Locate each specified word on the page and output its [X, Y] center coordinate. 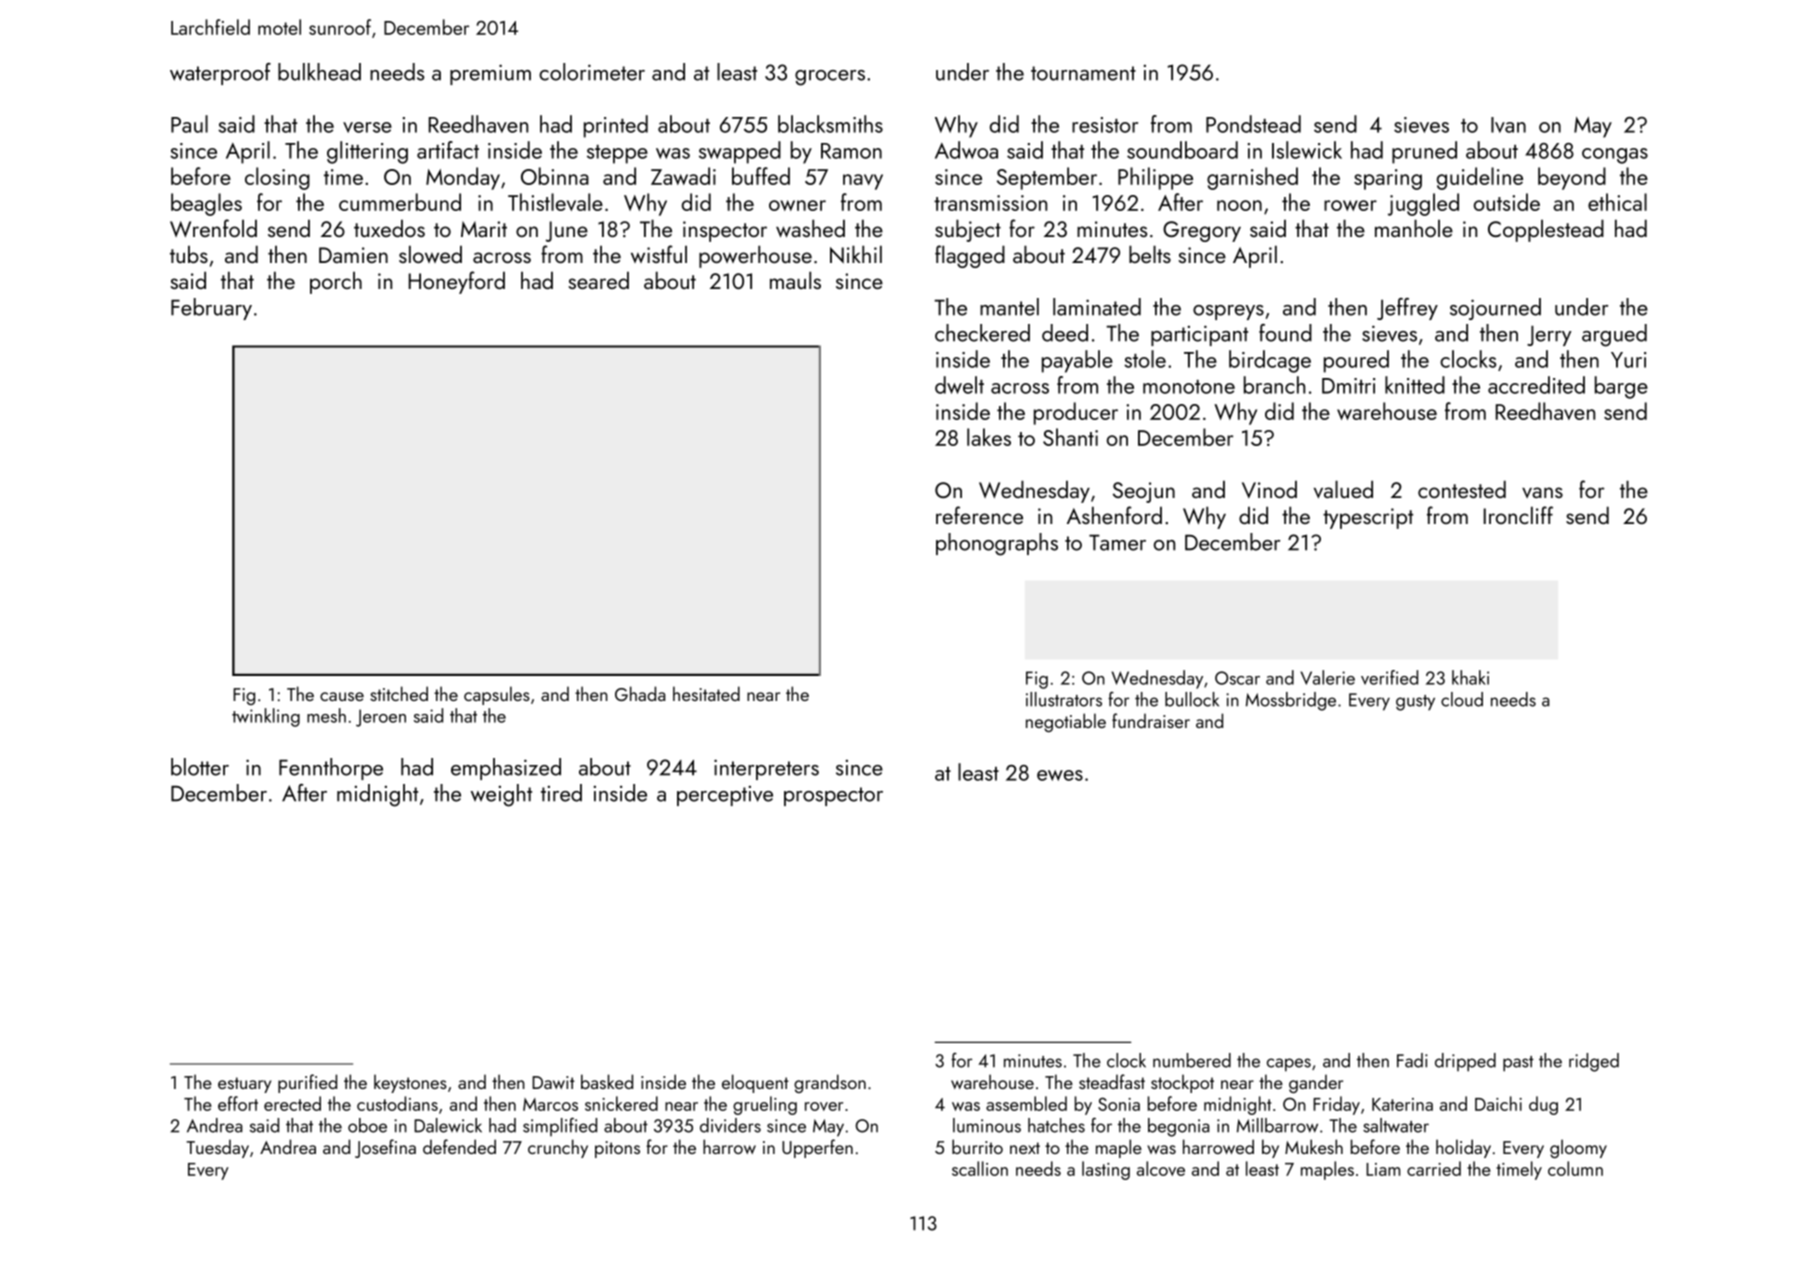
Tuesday [217, 1148]
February [211, 309]
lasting [1106, 1170]
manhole [1414, 228]
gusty [1415, 703]
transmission [990, 203]
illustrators [1064, 699]
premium [490, 74]
